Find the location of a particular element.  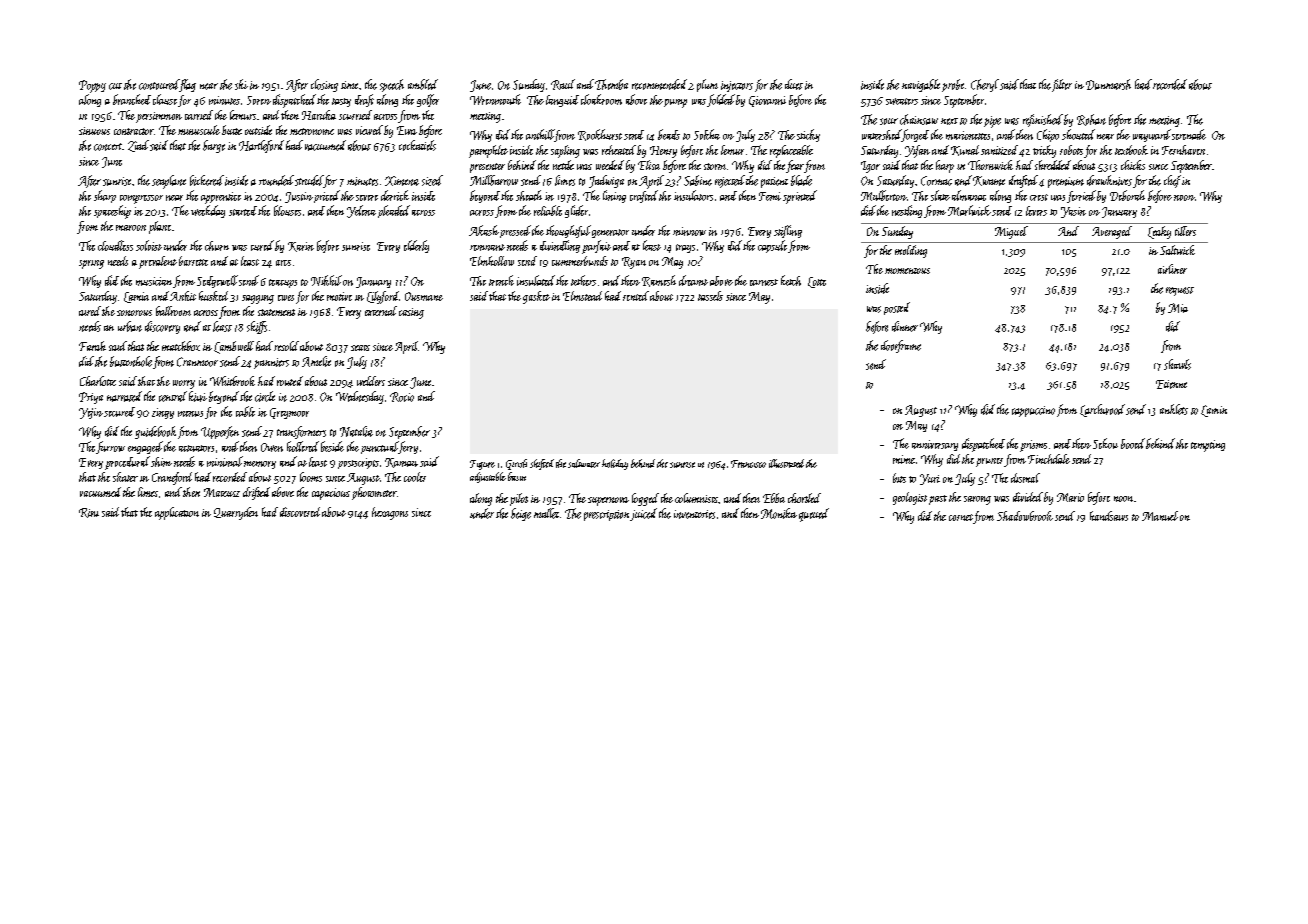

trays is located at coordinates (685, 248).
